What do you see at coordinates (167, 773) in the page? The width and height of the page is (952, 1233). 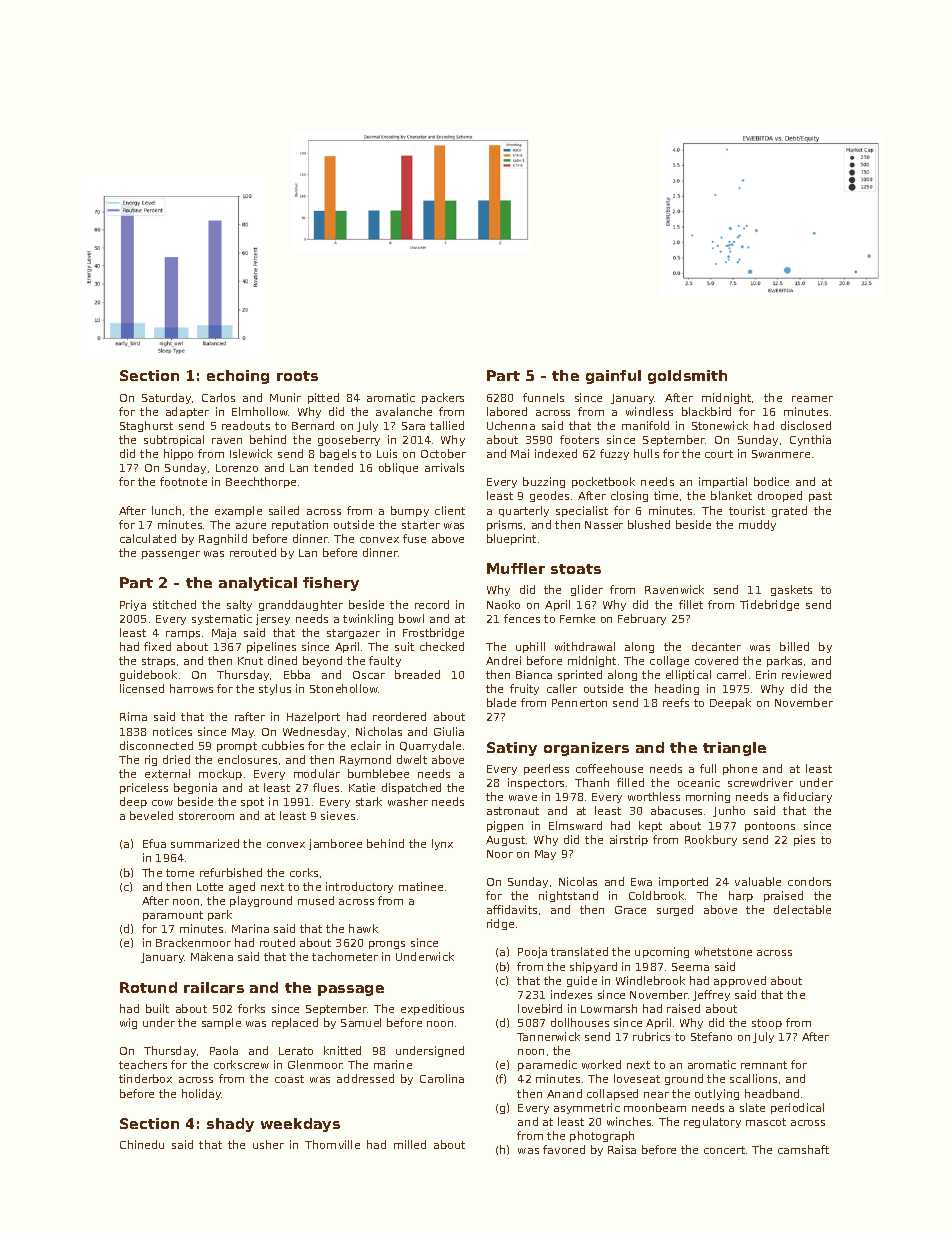 I see `external` at bounding box center [167, 773].
